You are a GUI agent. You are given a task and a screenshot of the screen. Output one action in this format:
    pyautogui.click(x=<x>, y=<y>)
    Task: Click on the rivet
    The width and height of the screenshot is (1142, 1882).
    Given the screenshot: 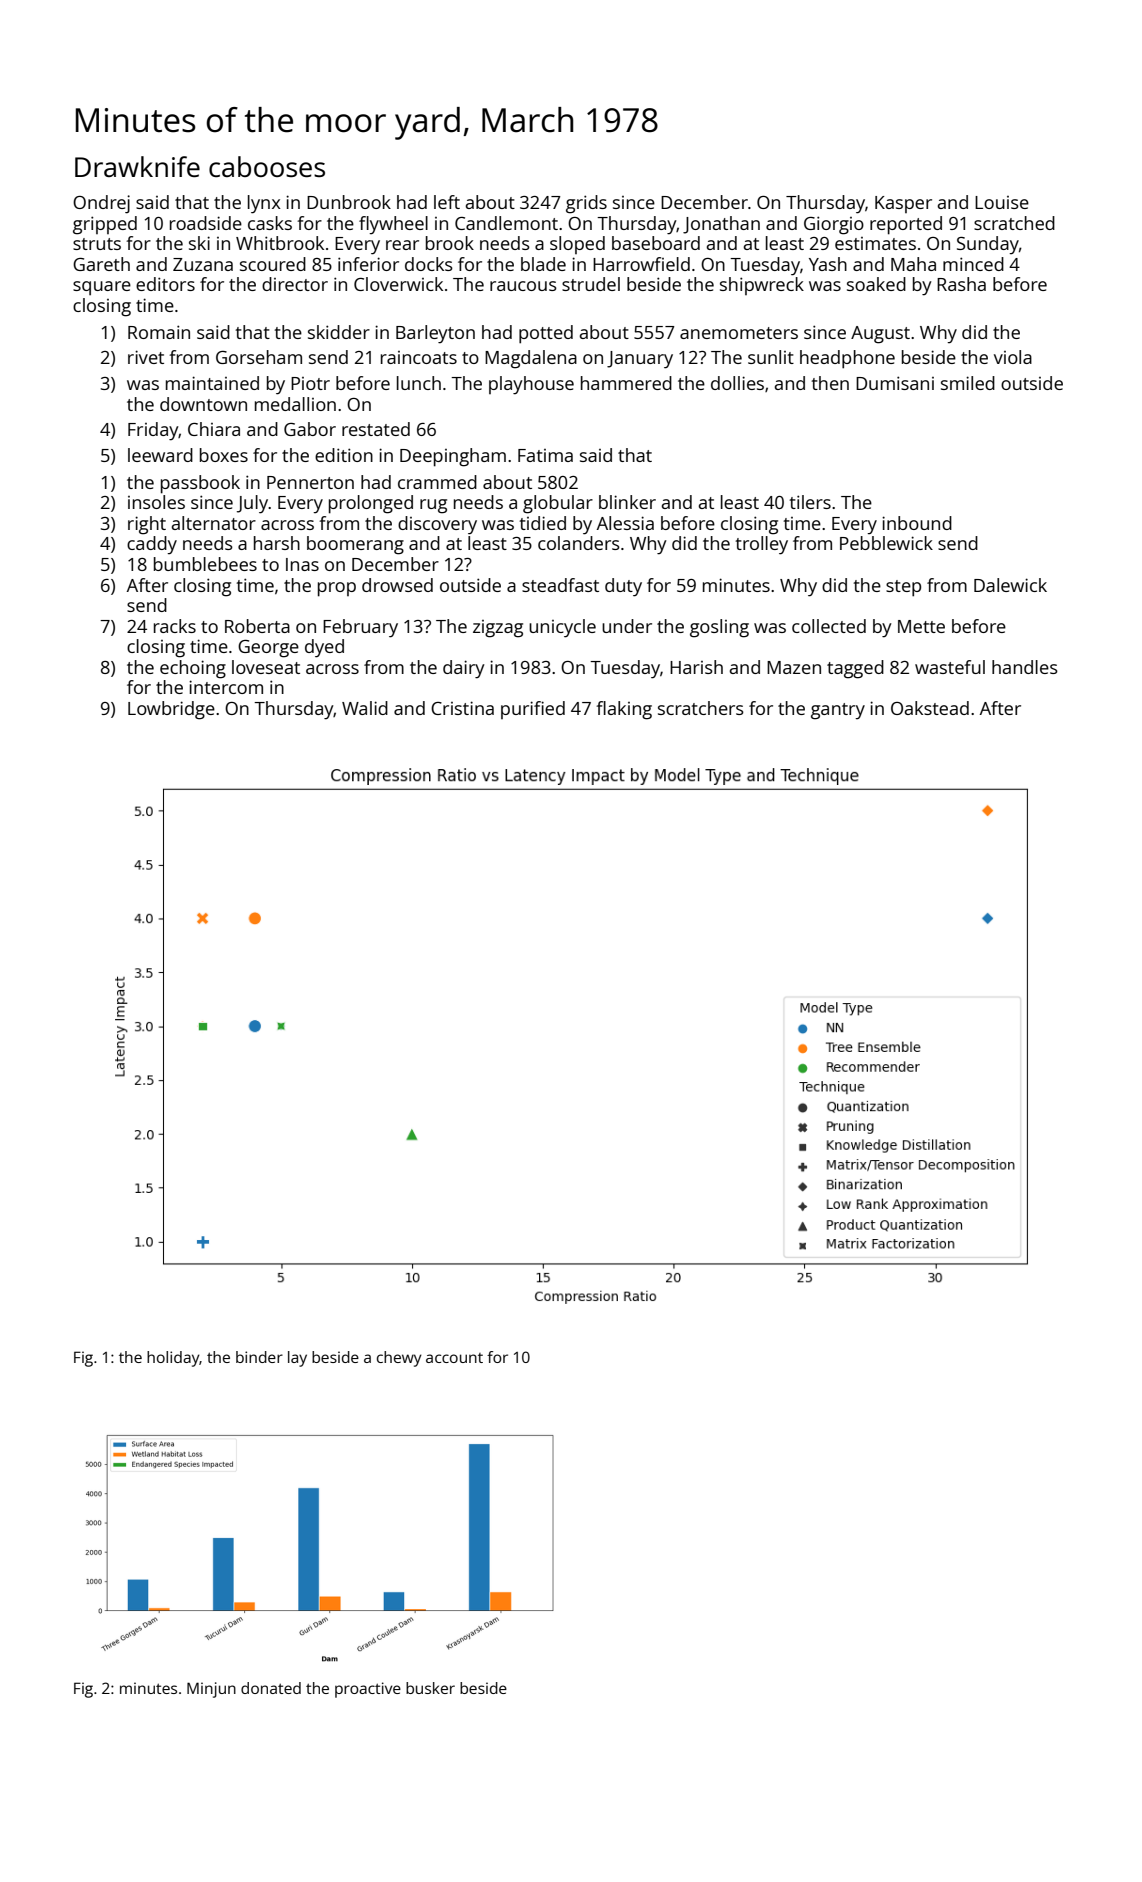 What is the action you would take?
    pyautogui.click(x=146, y=357)
